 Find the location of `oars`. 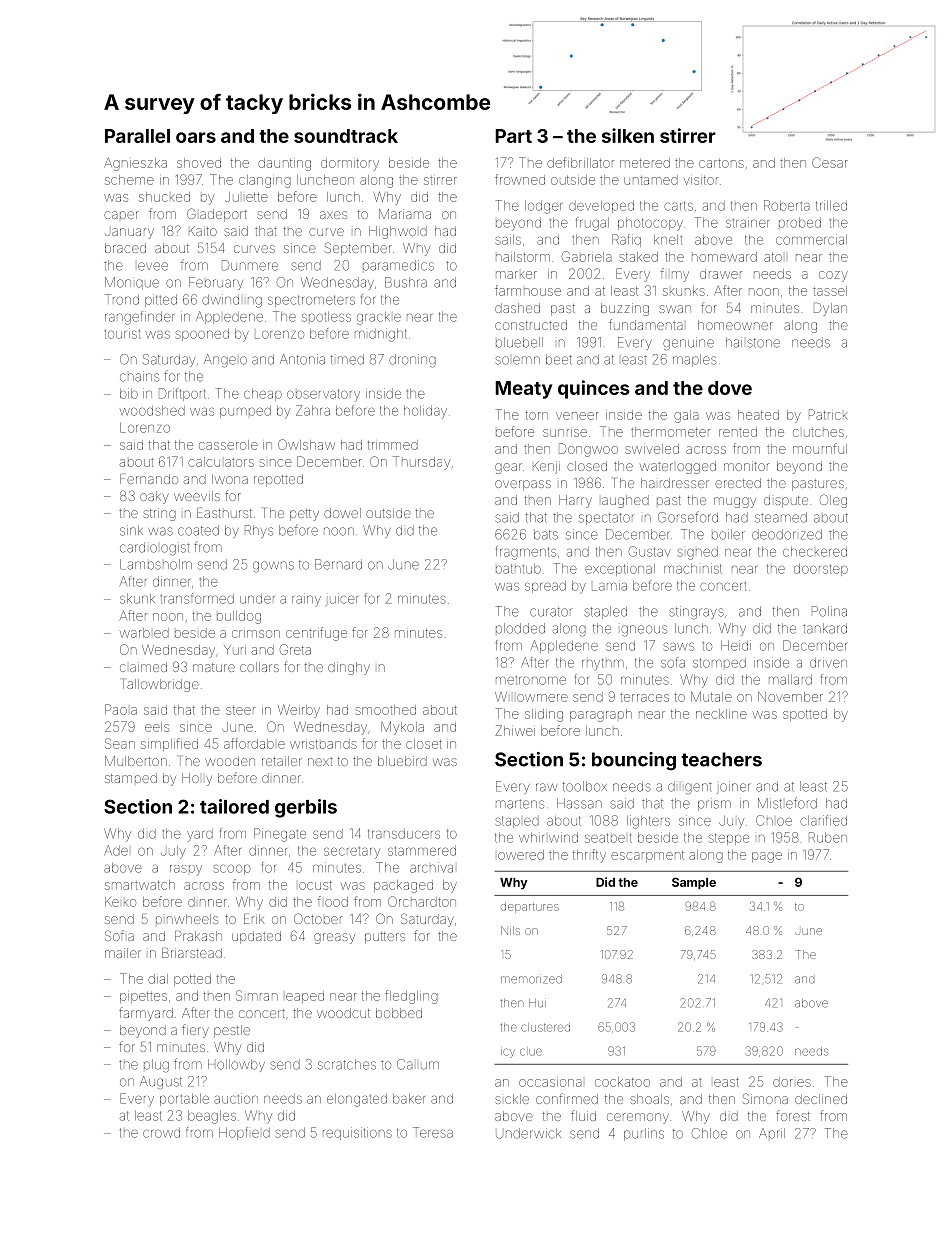

oars is located at coordinates (196, 137).
